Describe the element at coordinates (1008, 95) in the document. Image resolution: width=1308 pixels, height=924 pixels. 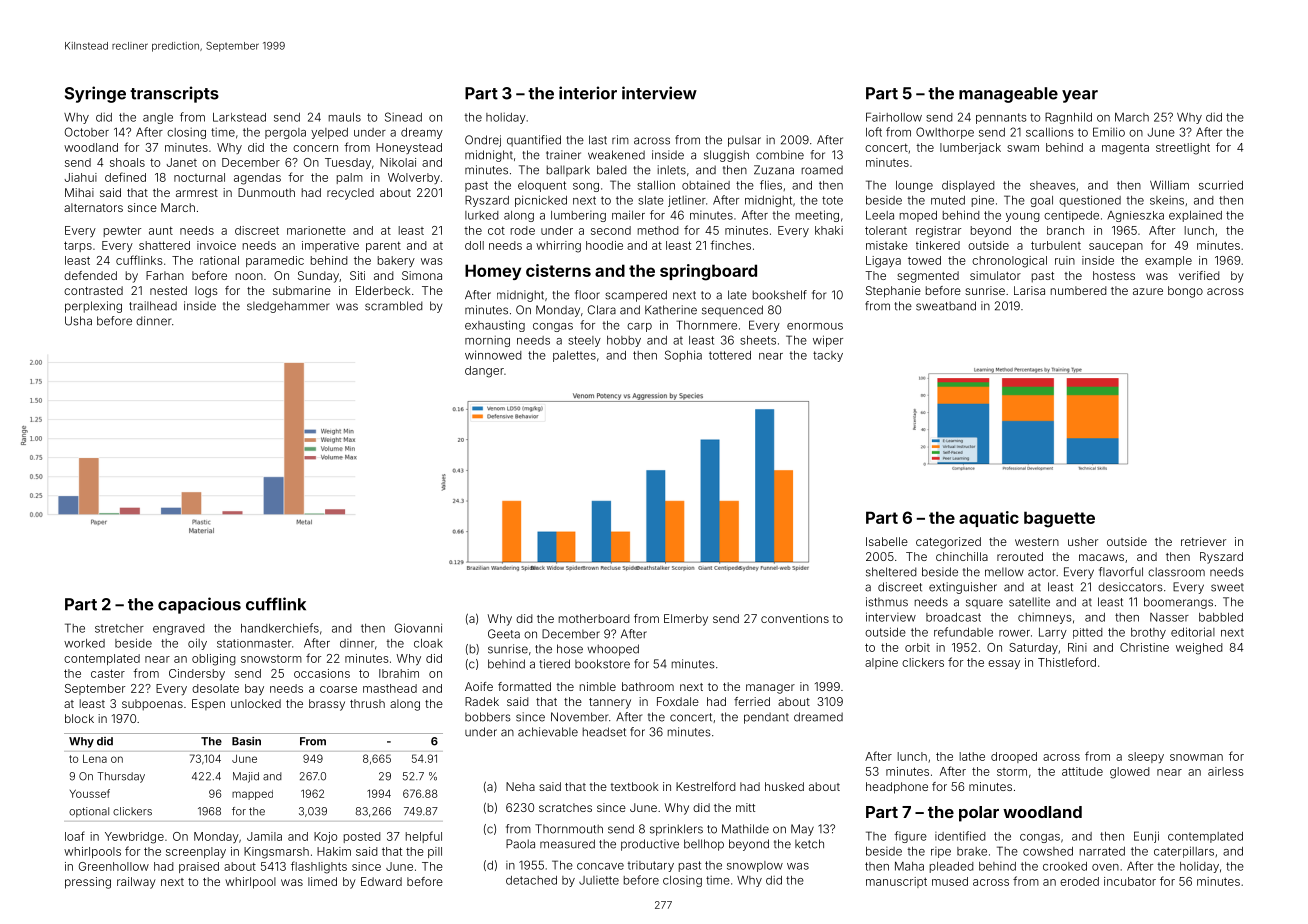
I see `manageable` at that location.
